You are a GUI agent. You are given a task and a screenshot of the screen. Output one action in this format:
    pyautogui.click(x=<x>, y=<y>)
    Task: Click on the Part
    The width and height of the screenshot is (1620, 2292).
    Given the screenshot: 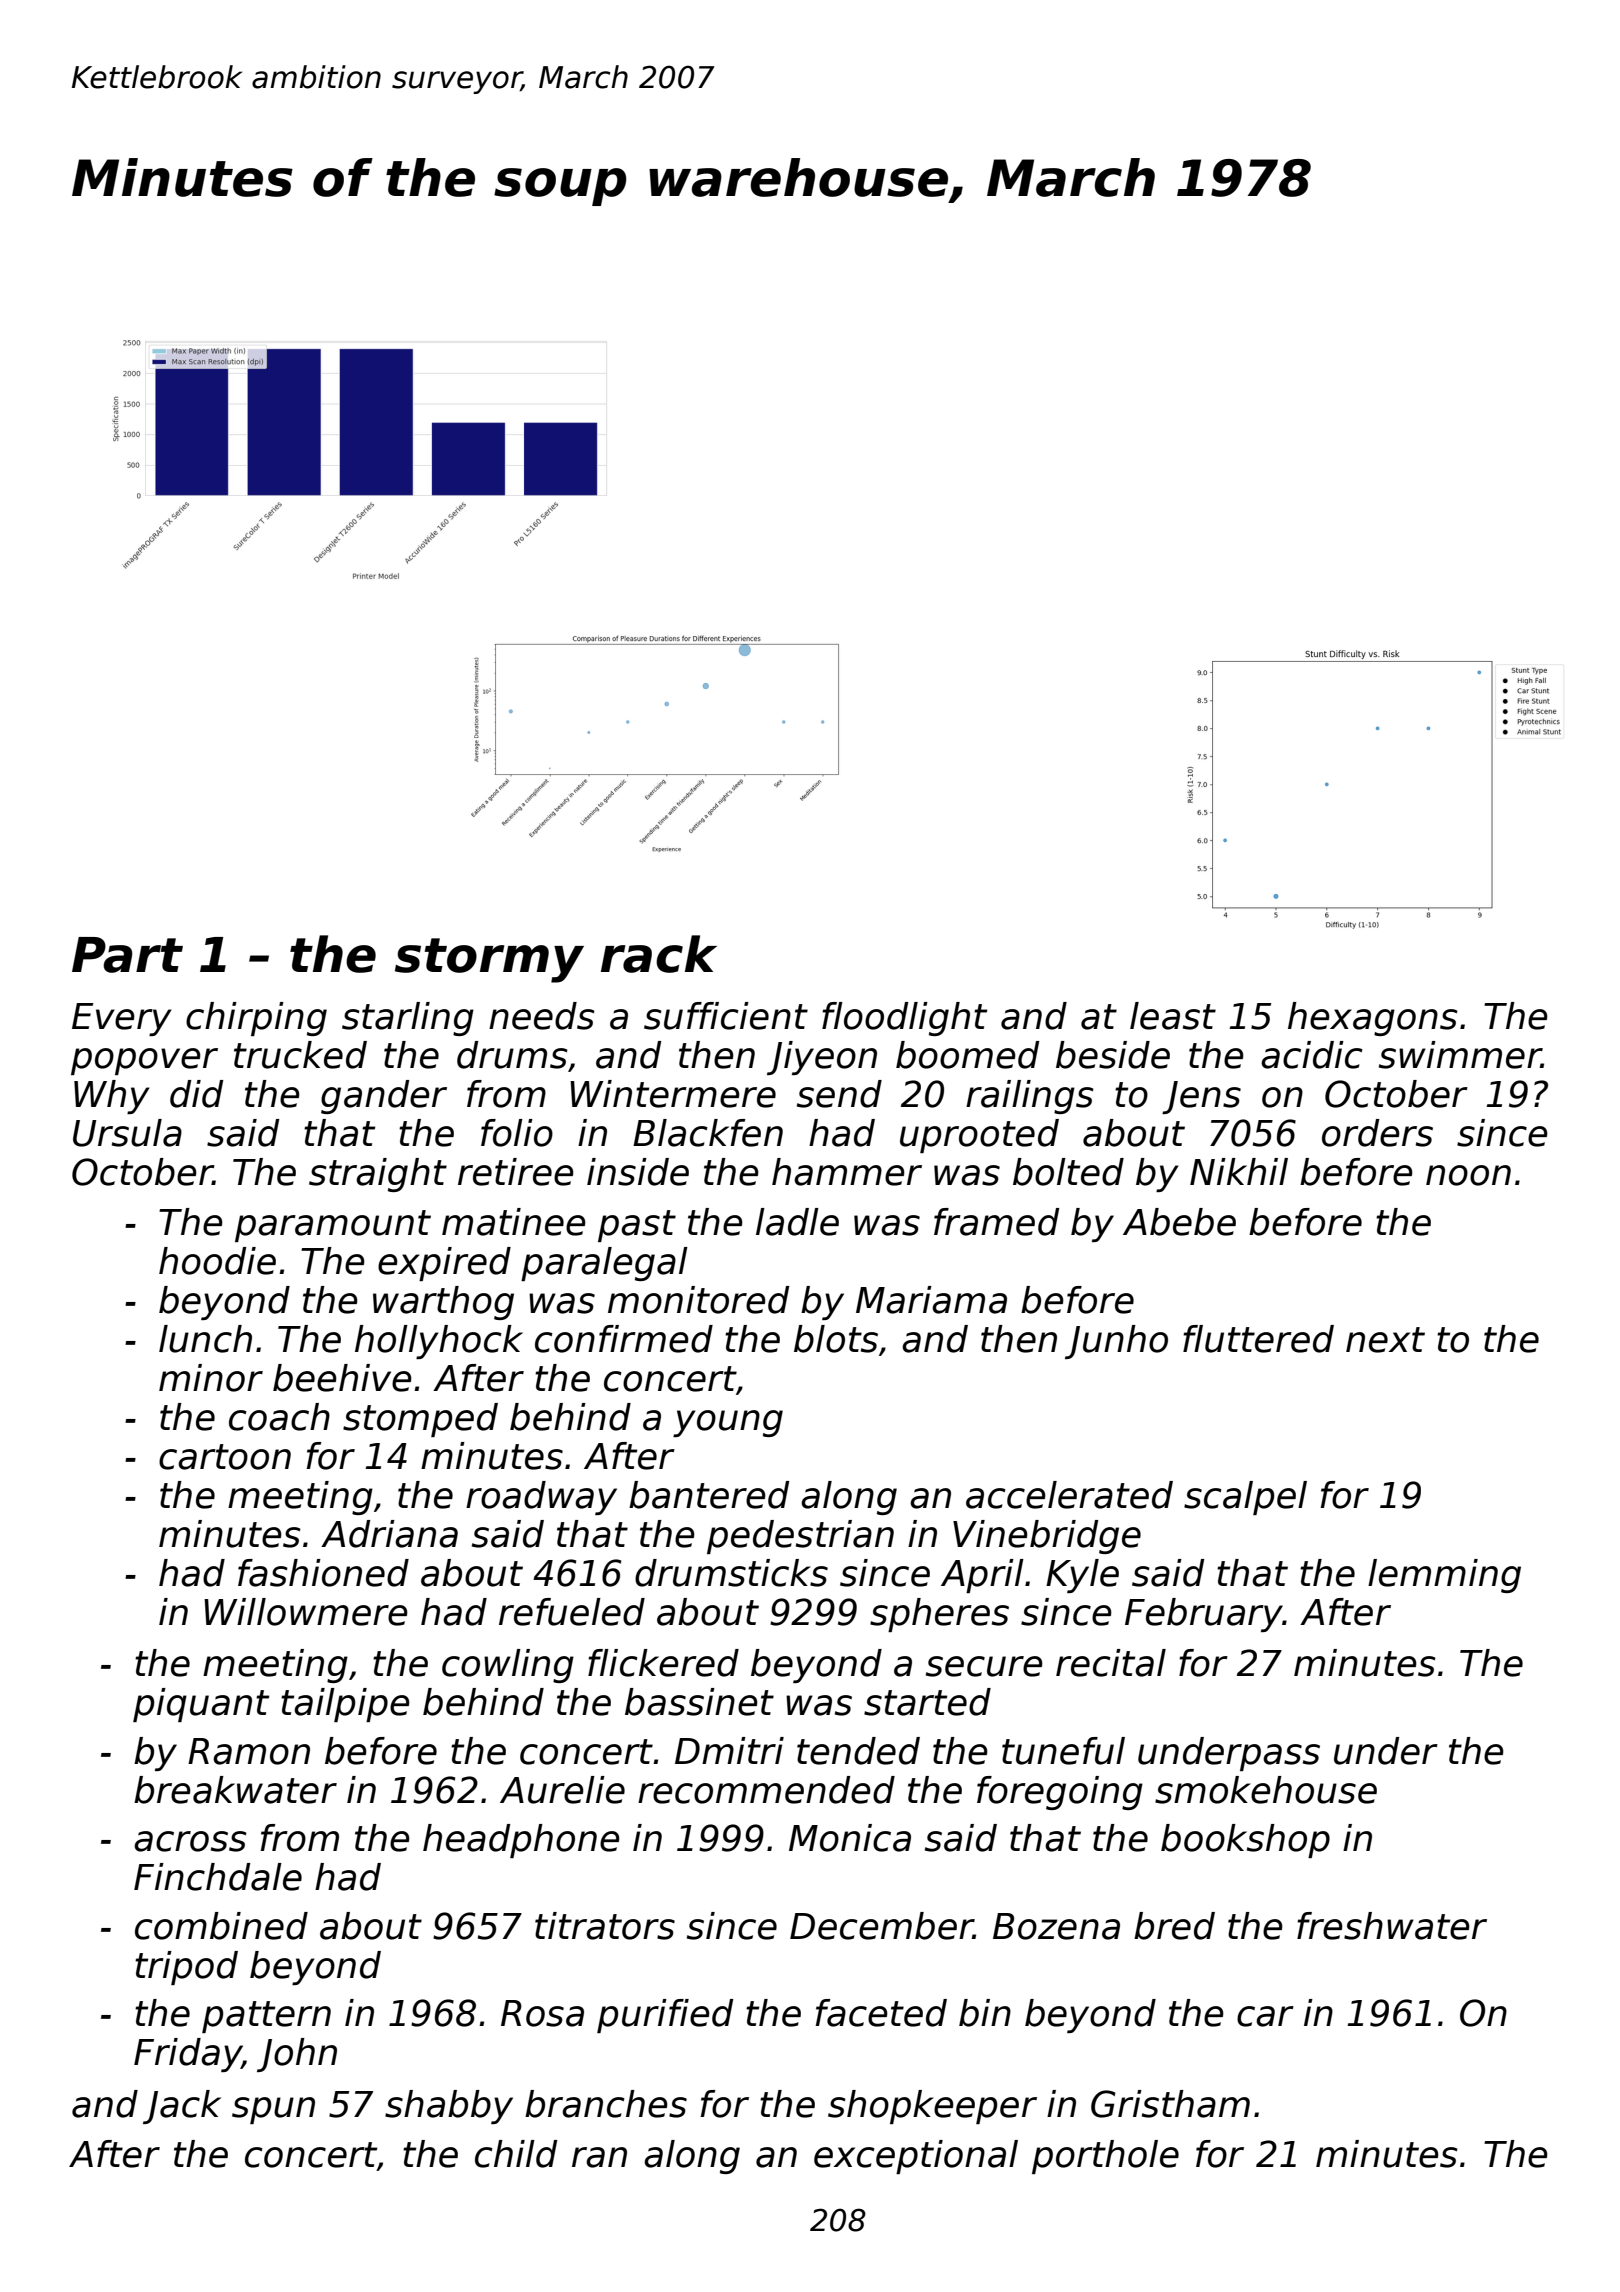 What is the action you would take?
    pyautogui.click(x=127, y=955)
